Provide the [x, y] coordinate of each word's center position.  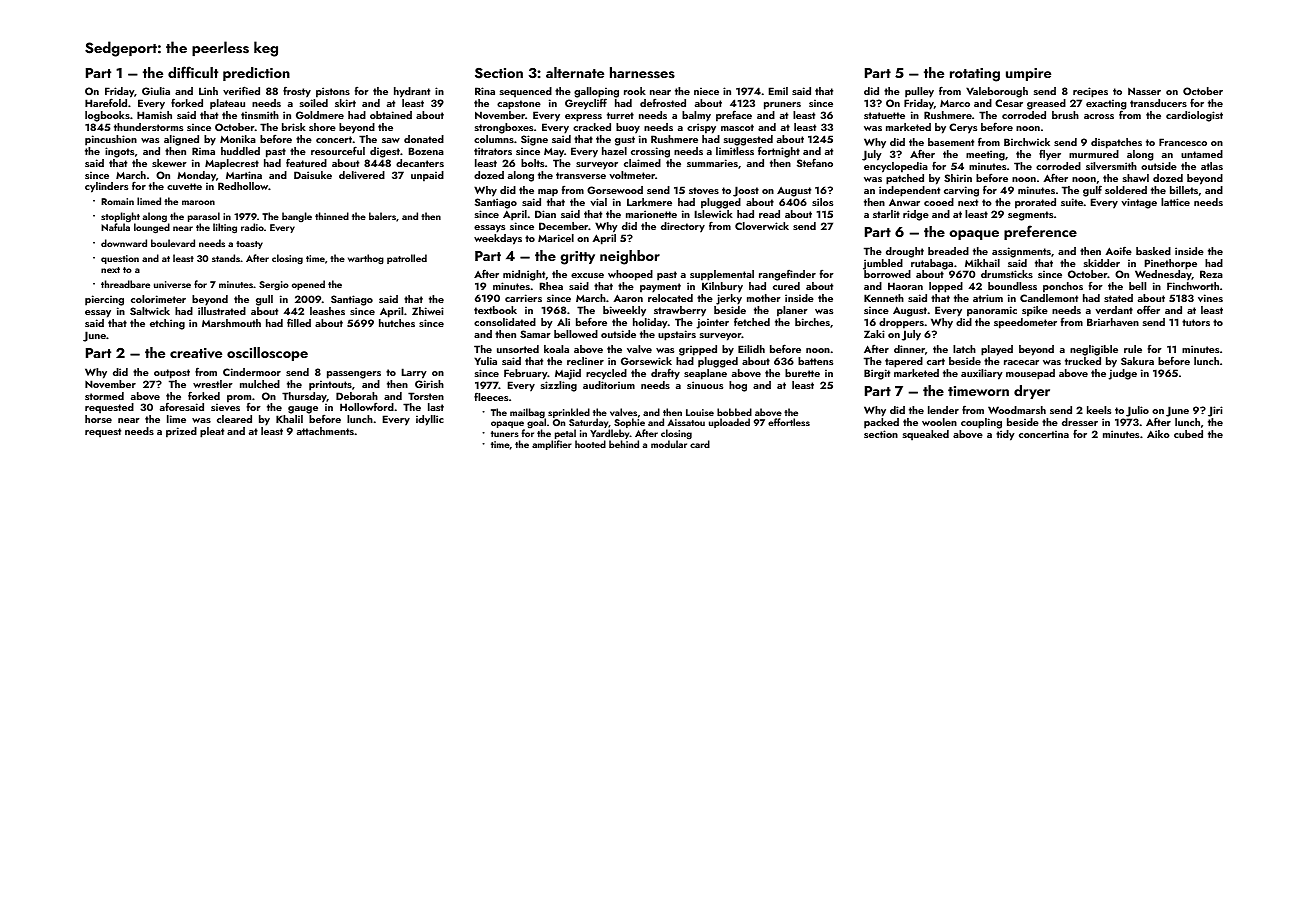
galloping [596, 93]
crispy [701, 128]
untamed [1202, 154]
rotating [975, 75]
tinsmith [260, 115]
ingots [119, 152]
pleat [212, 432]
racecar [1021, 362]
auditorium [609, 385]
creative [196, 353]
